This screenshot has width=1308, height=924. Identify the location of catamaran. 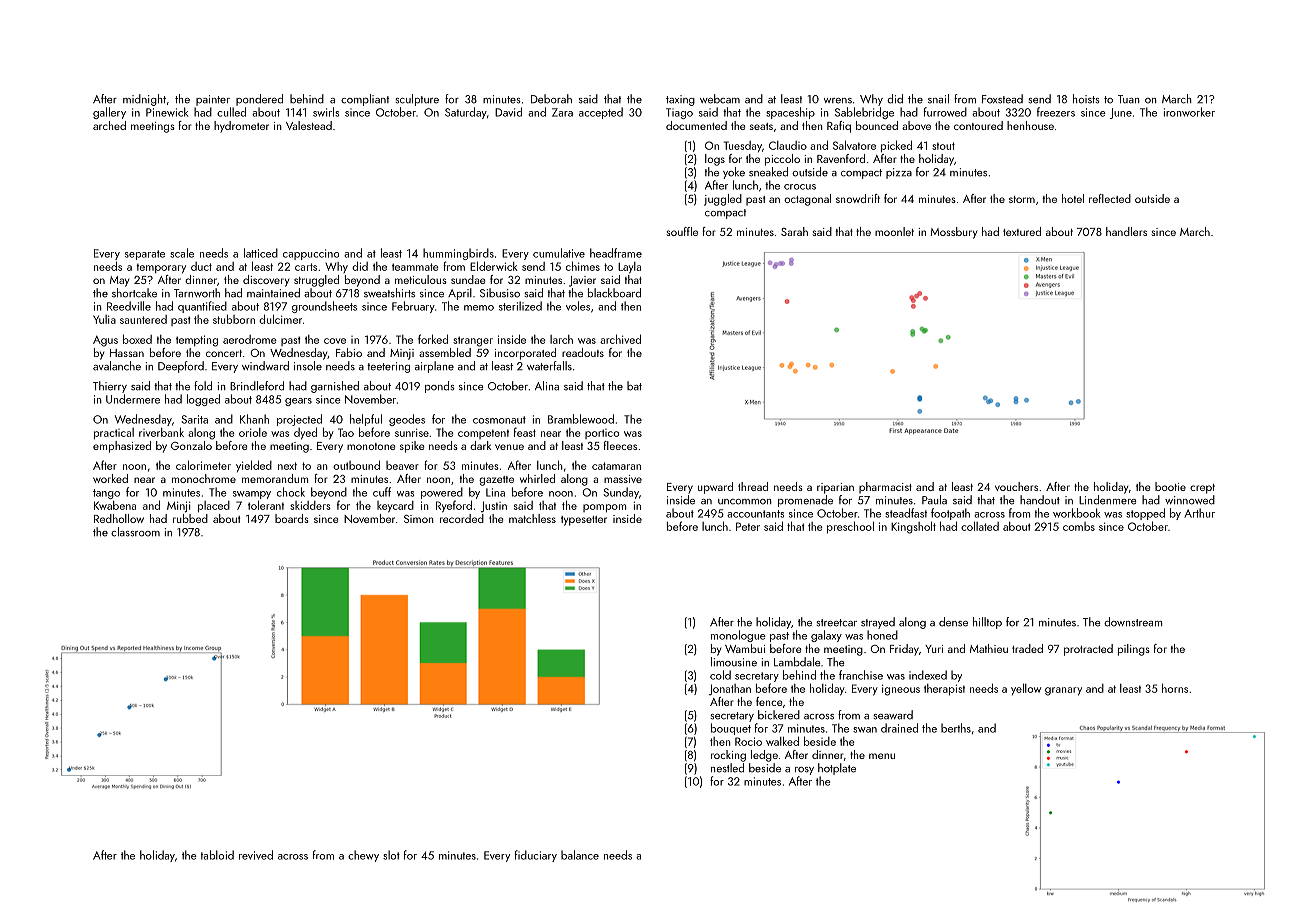
(616, 466).
